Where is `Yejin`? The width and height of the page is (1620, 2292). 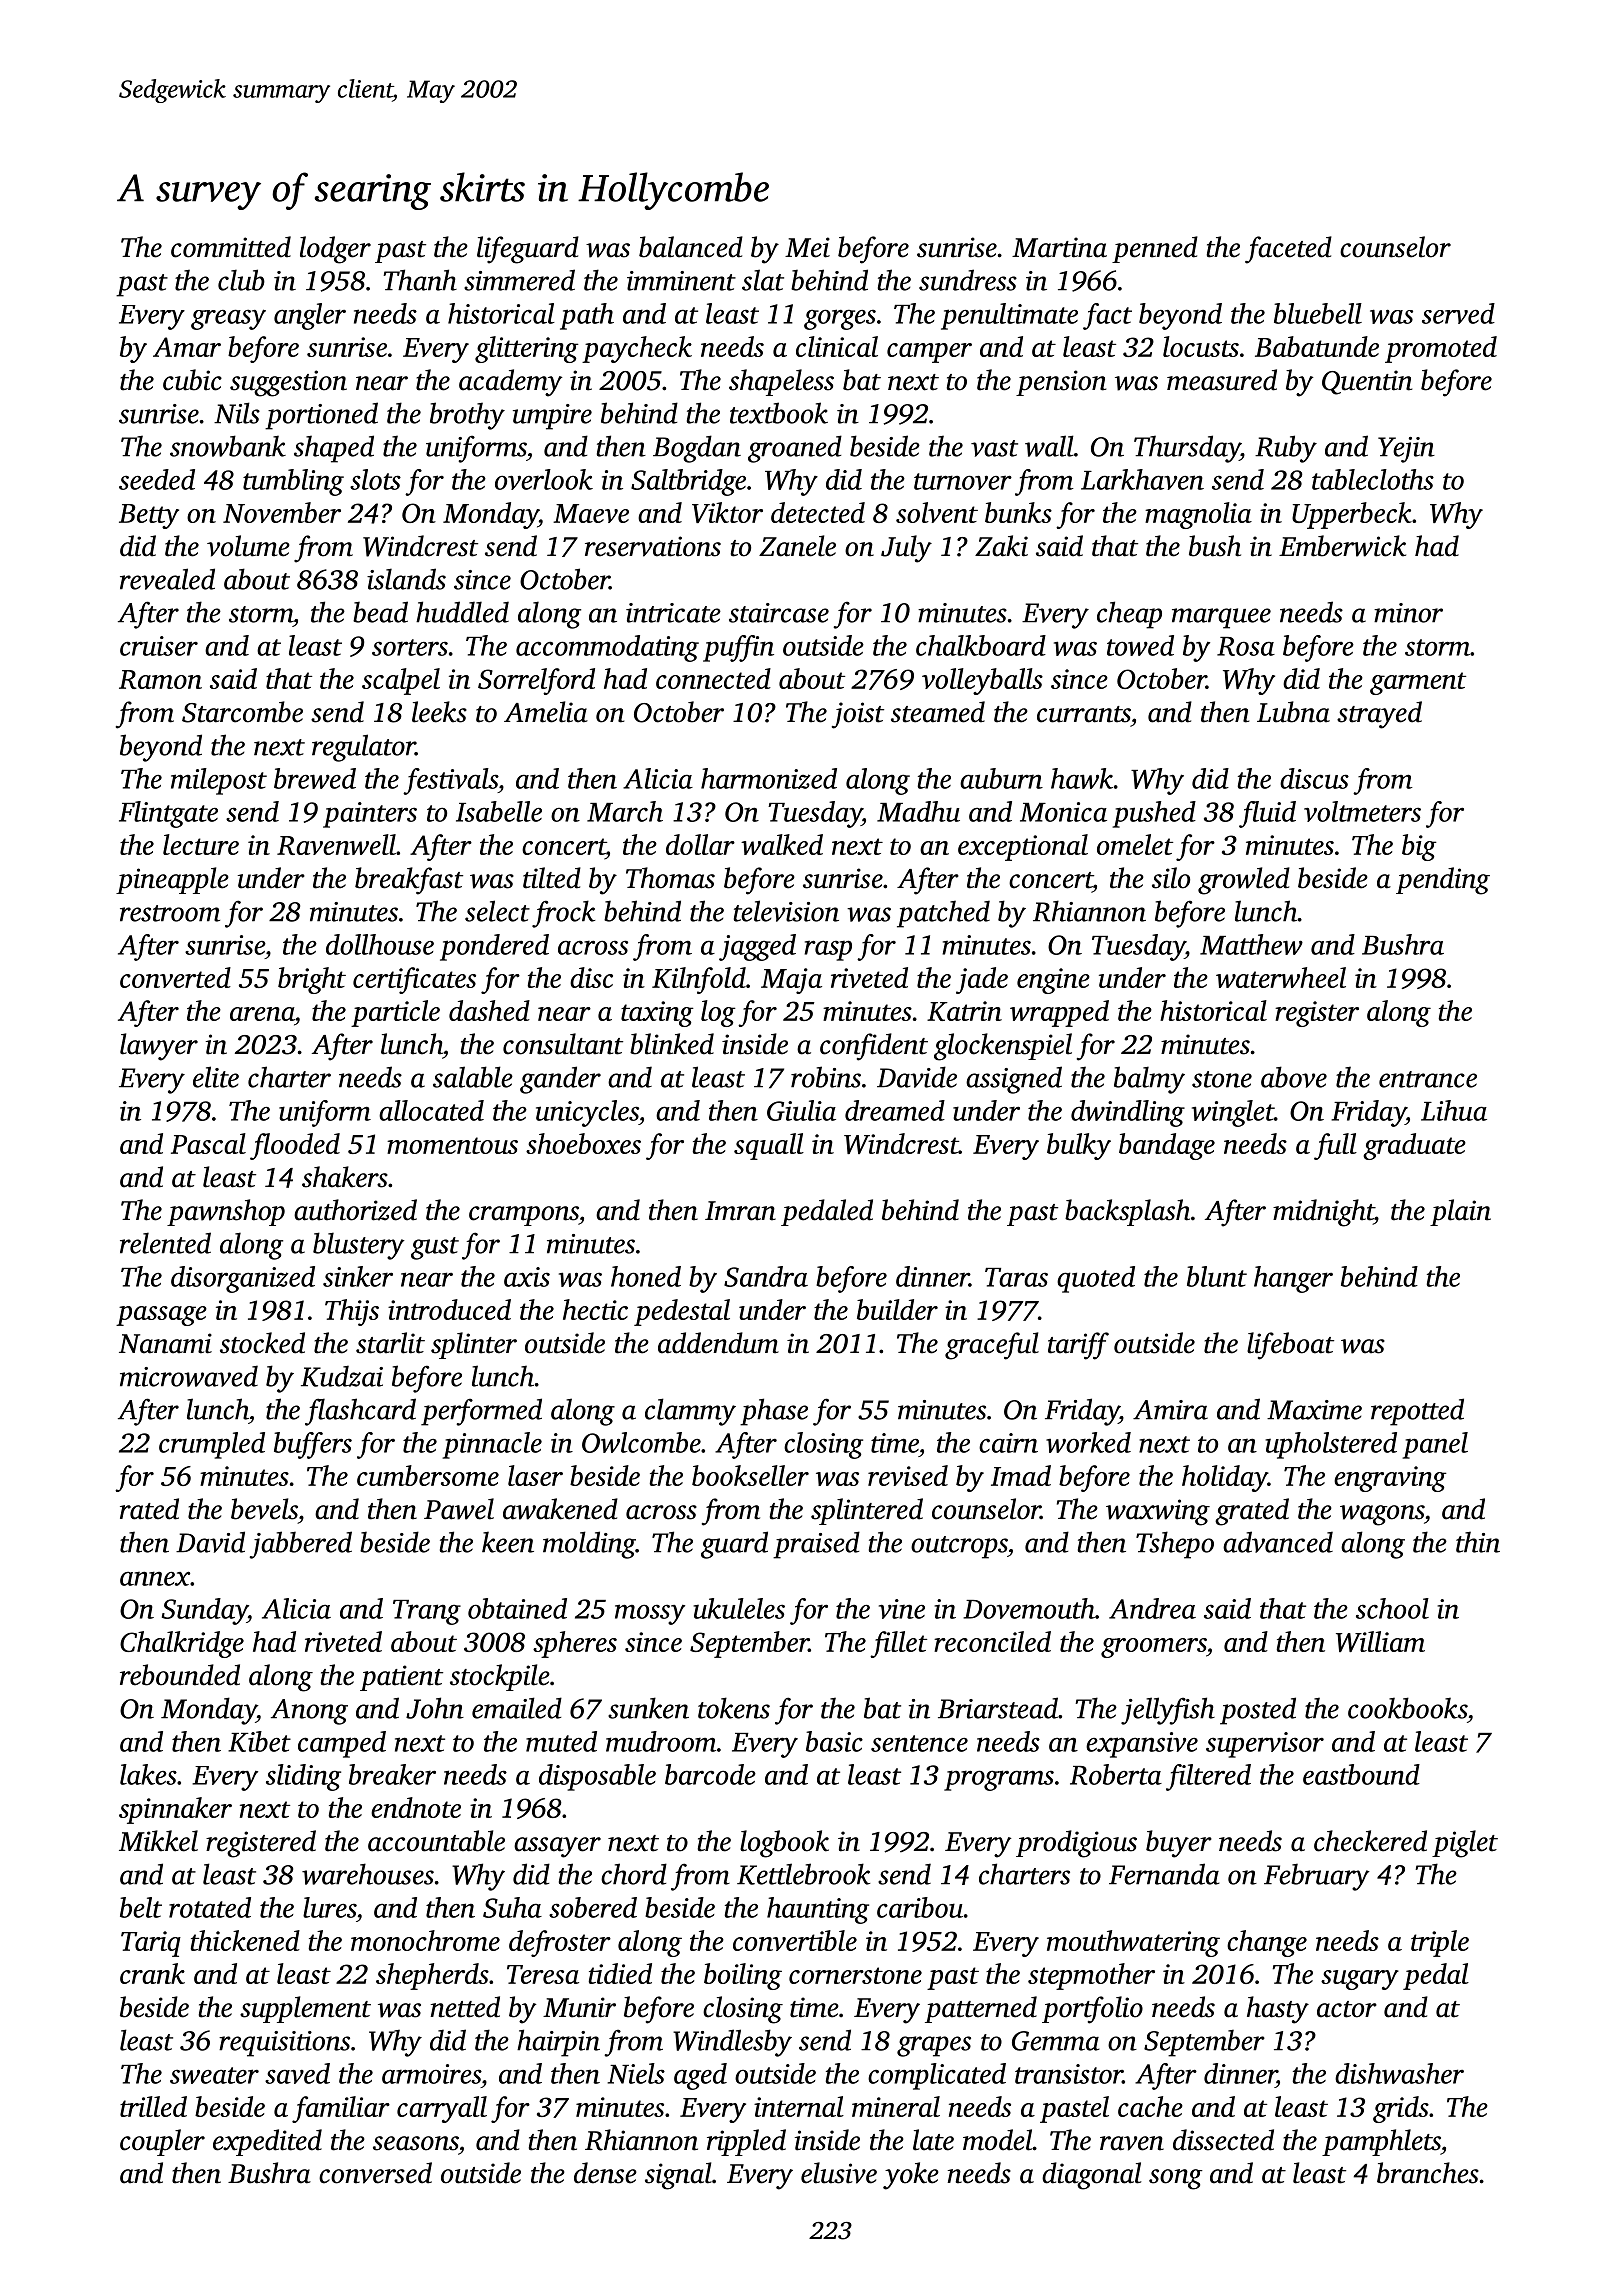
Yejin is located at coordinates (1406, 450).
